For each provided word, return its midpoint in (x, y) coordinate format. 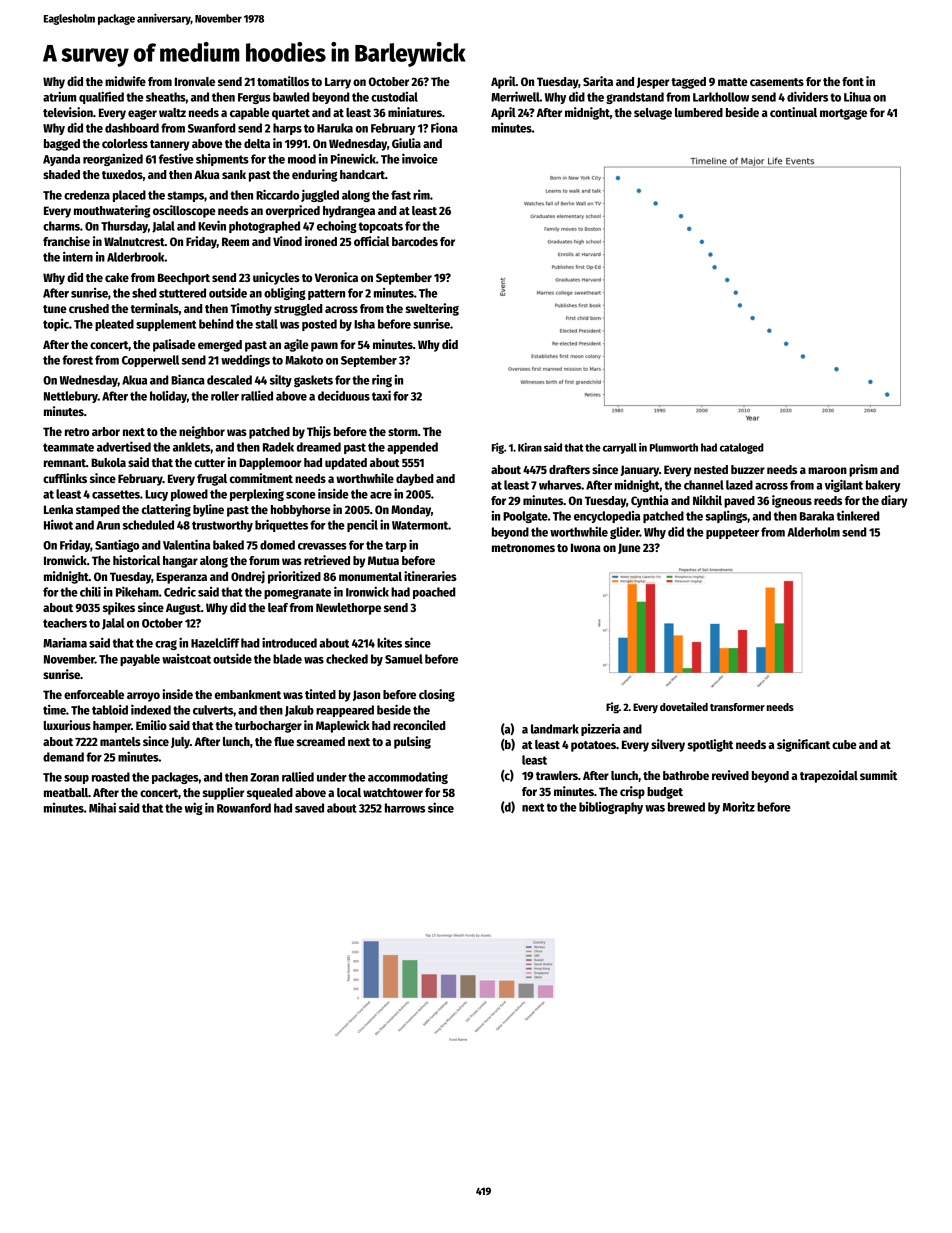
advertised (124, 446)
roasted (111, 777)
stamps (185, 196)
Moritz (739, 806)
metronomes (523, 548)
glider (625, 533)
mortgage (843, 114)
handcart (362, 174)
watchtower (393, 792)
